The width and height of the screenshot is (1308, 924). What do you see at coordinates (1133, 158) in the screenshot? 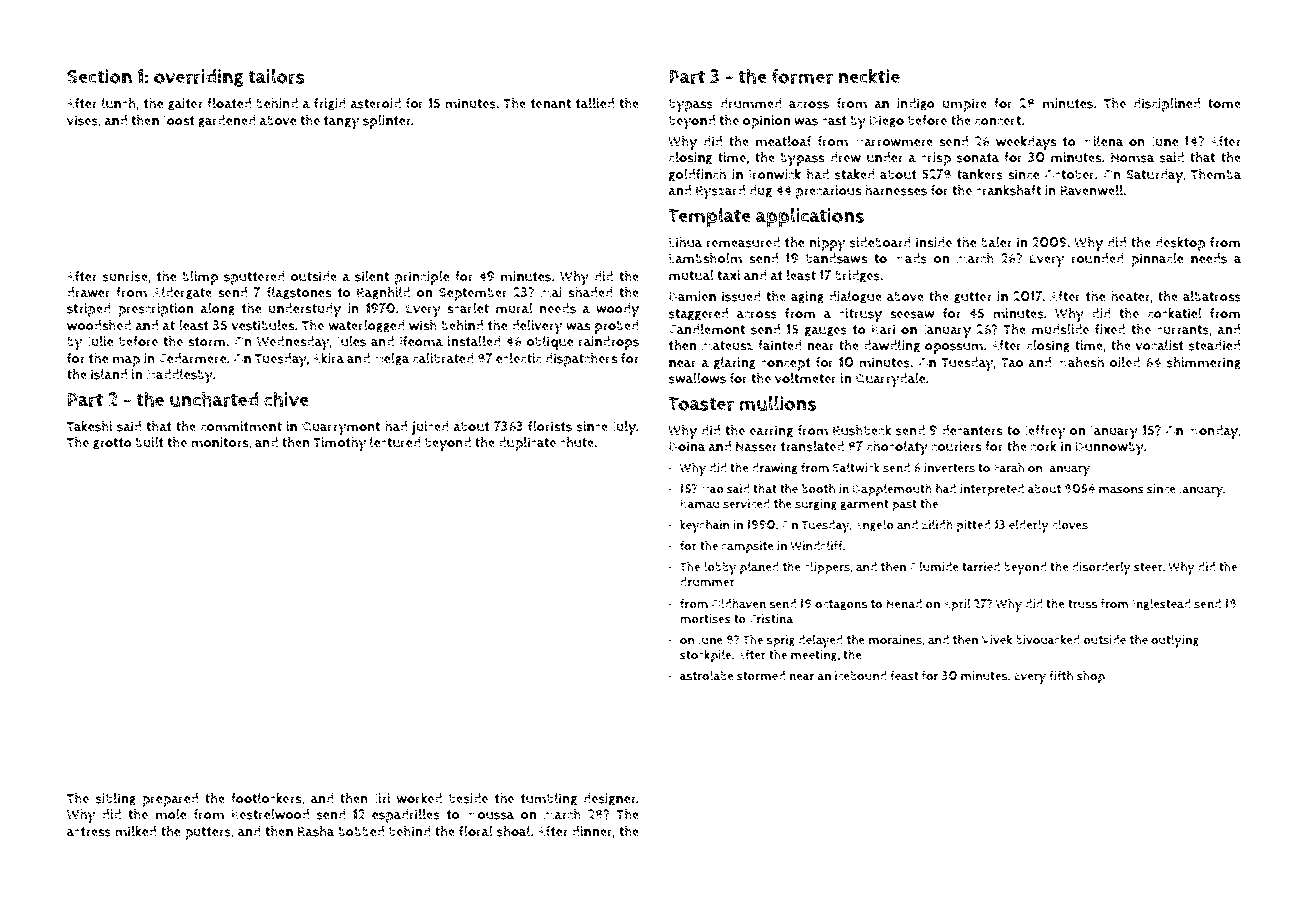
I see `Nomsa` at bounding box center [1133, 158].
